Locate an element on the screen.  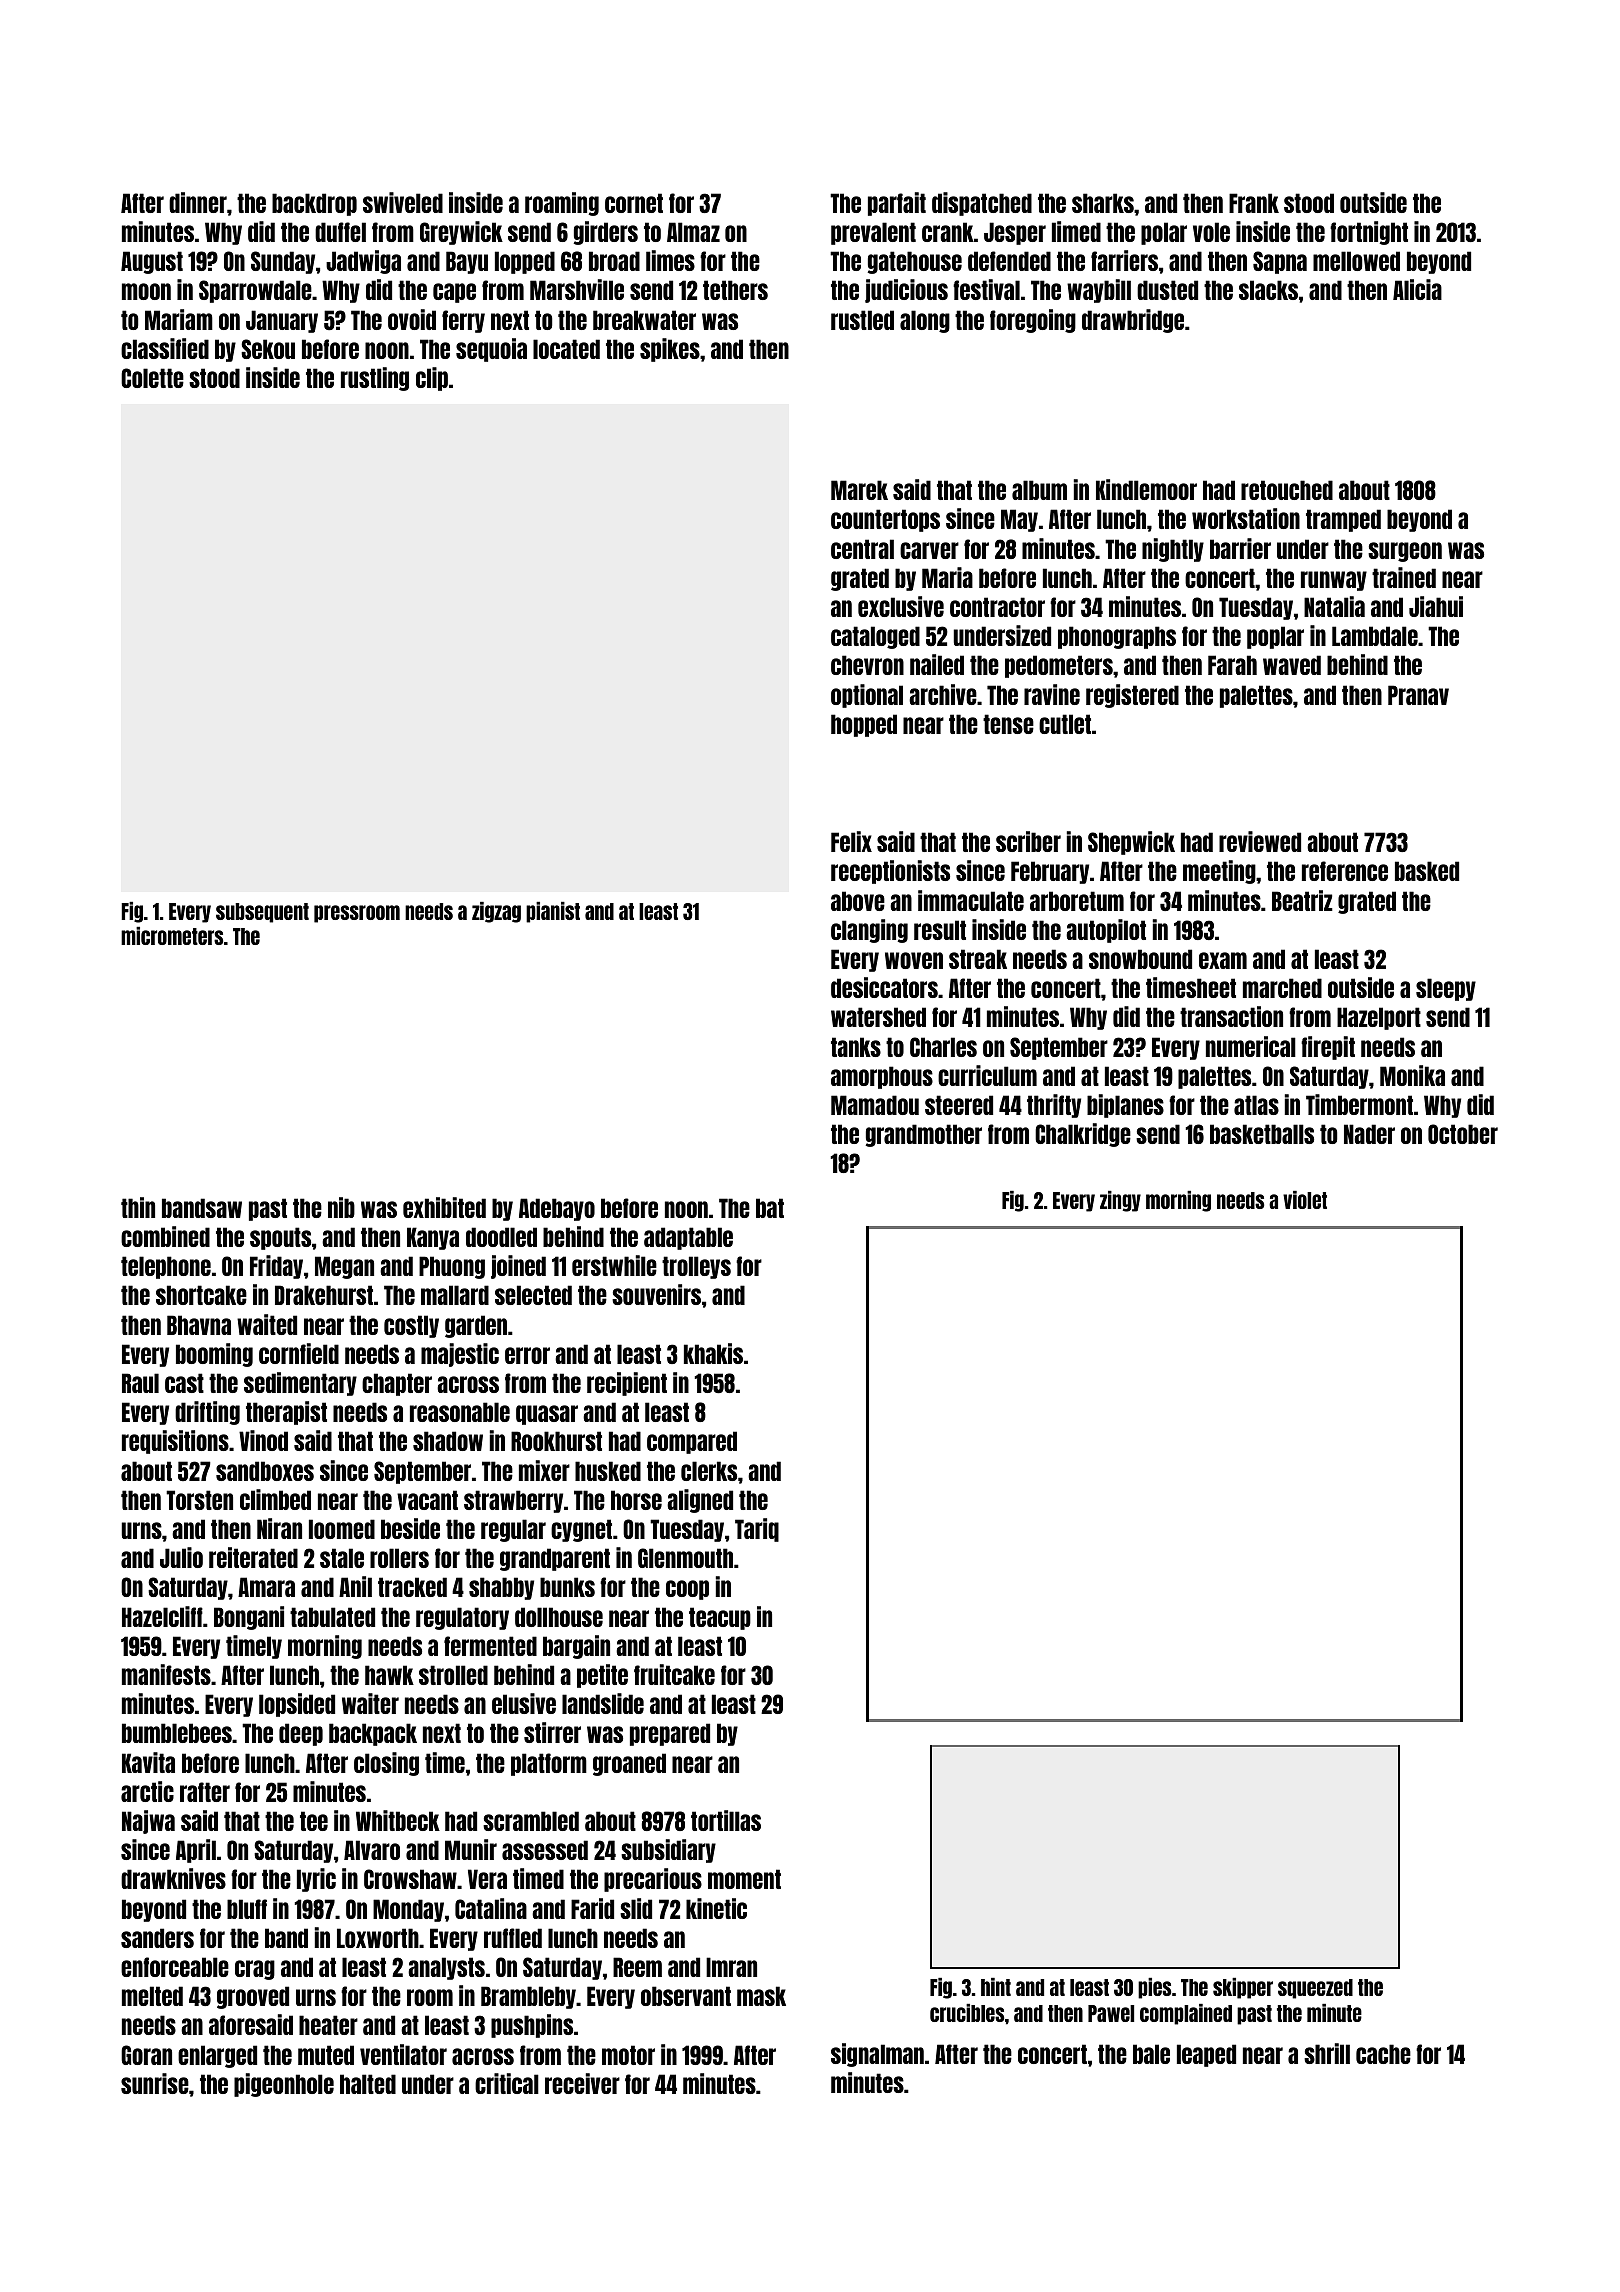
basked is located at coordinates (1427, 871).
